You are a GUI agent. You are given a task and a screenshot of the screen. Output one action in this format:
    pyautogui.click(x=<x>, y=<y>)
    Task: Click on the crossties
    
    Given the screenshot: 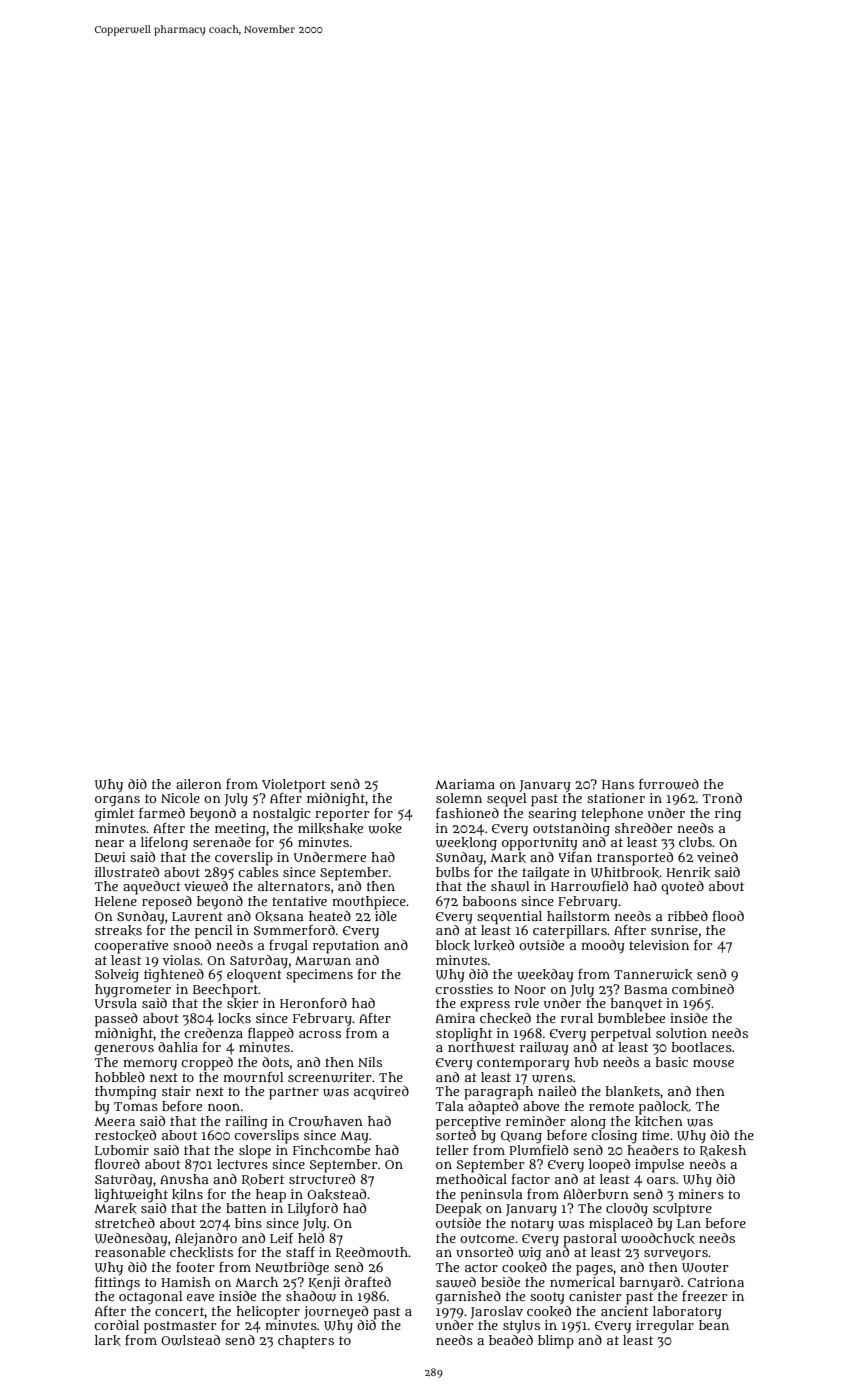 What is the action you would take?
    pyautogui.click(x=464, y=989)
